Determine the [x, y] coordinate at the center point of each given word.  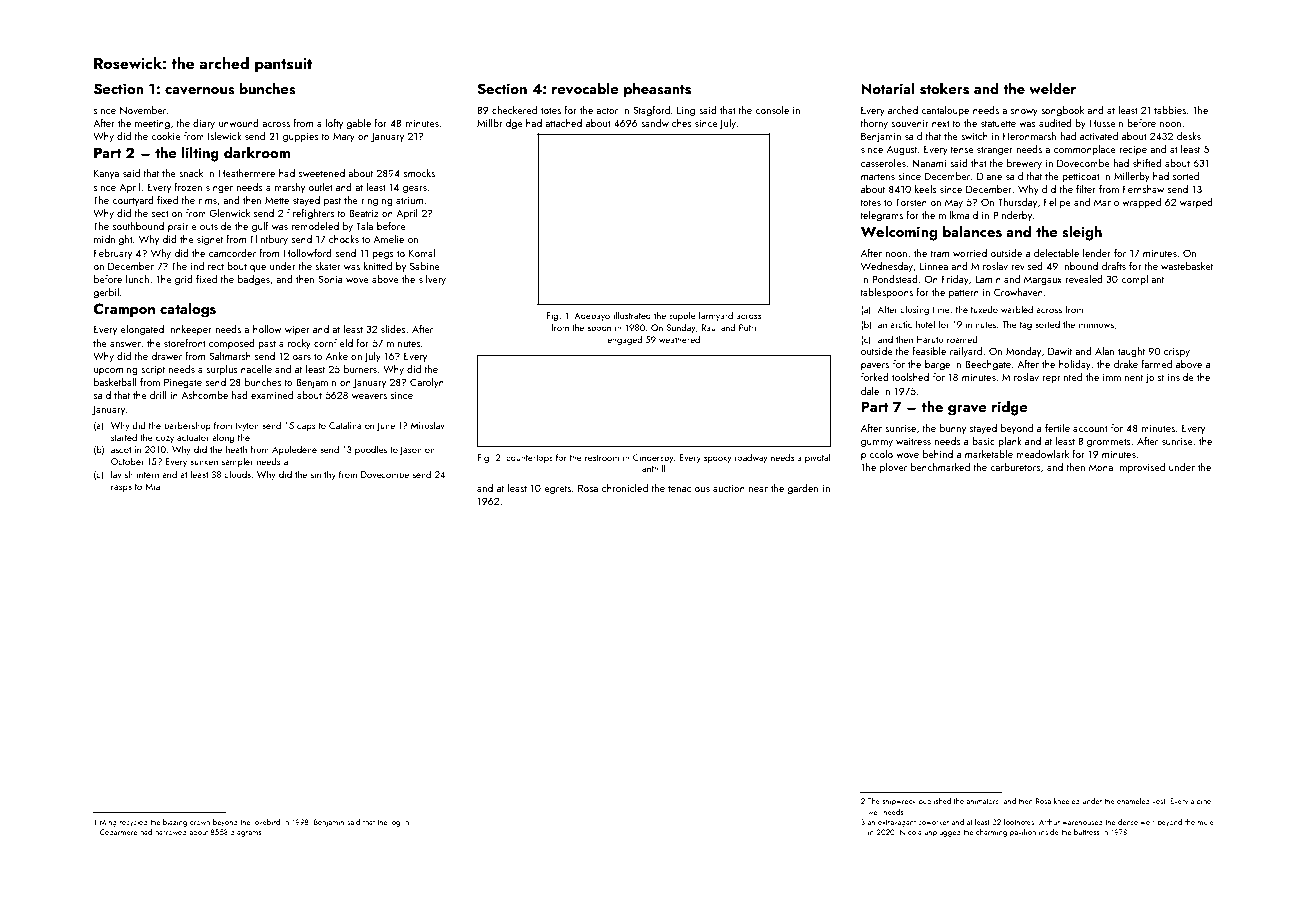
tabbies [1170, 110]
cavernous [200, 91]
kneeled [1067, 801]
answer [125, 344]
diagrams [245, 833]
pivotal [817, 458]
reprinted [1062, 378]
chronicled [625, 488]
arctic [901, 324]
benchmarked [940, 467]
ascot [121, 450]
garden [802, 489]
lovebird [266, 822]
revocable [585, 88]
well [874, 812]
